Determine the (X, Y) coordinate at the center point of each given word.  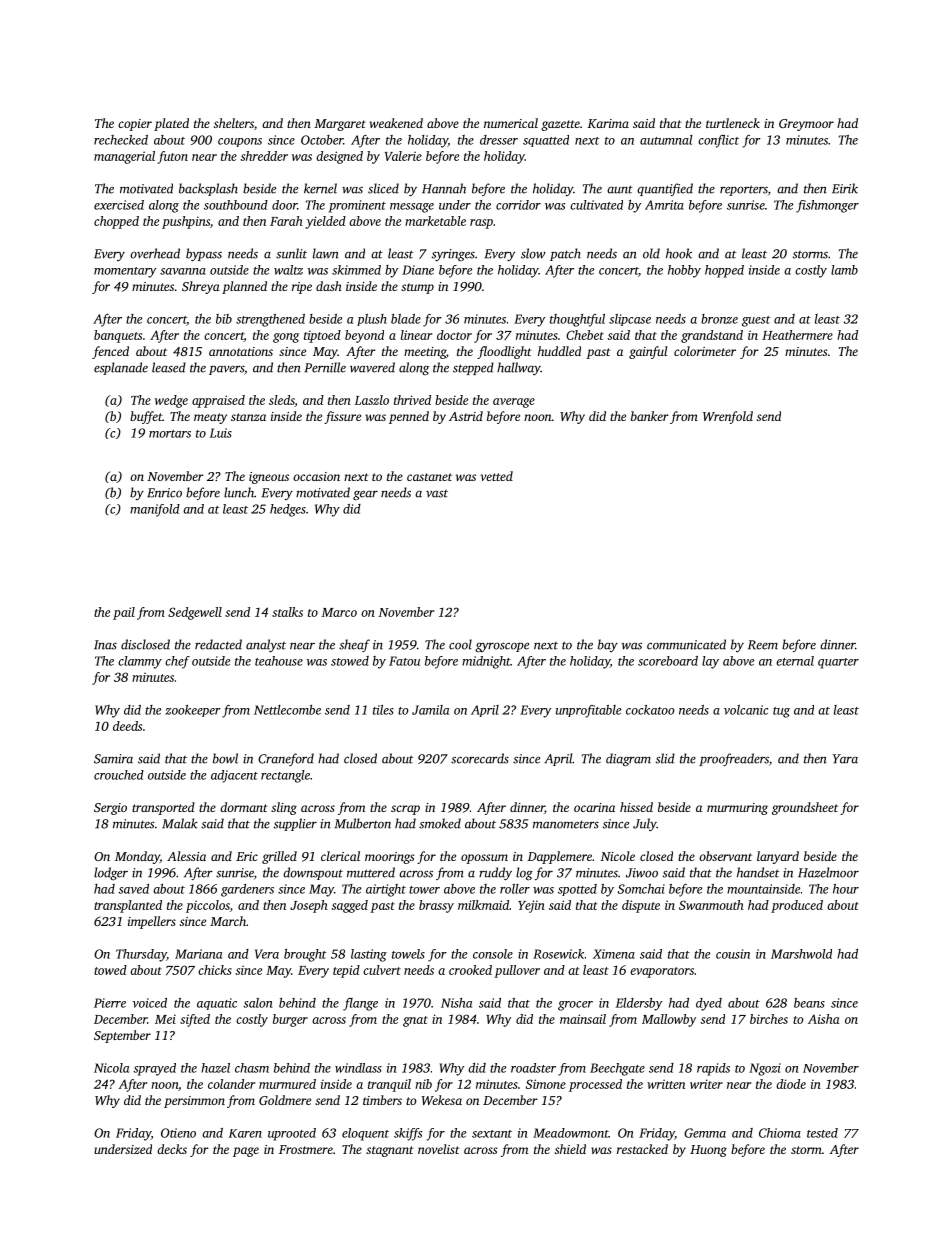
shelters (234, 123)
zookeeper (193, 711)
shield (570, 1149)
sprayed (154, 1069)
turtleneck (733, 123)
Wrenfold (728, 417)
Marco (339, 612)
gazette (560, 125)
